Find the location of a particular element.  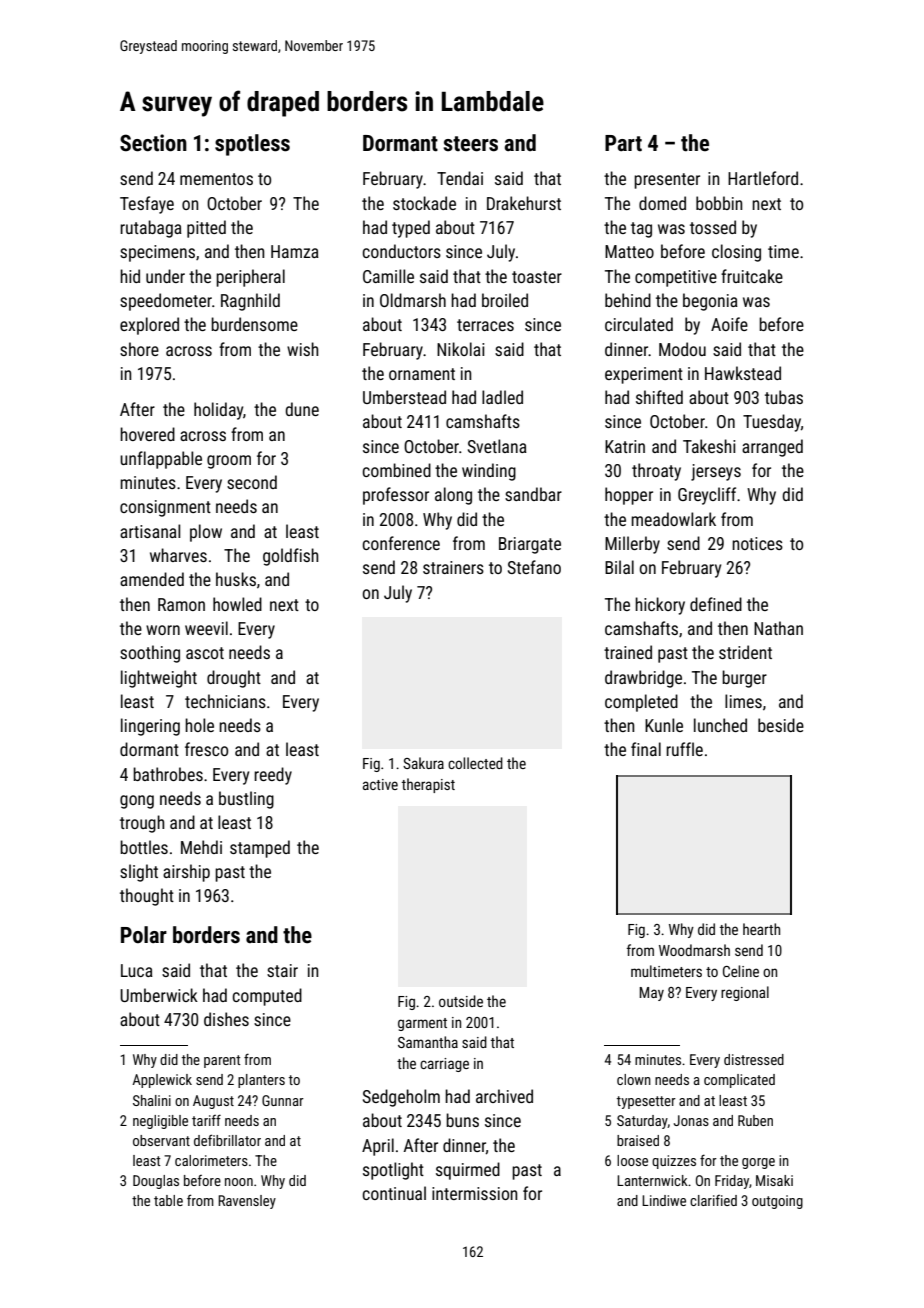

broiled is located at coordinates (505, 300).
